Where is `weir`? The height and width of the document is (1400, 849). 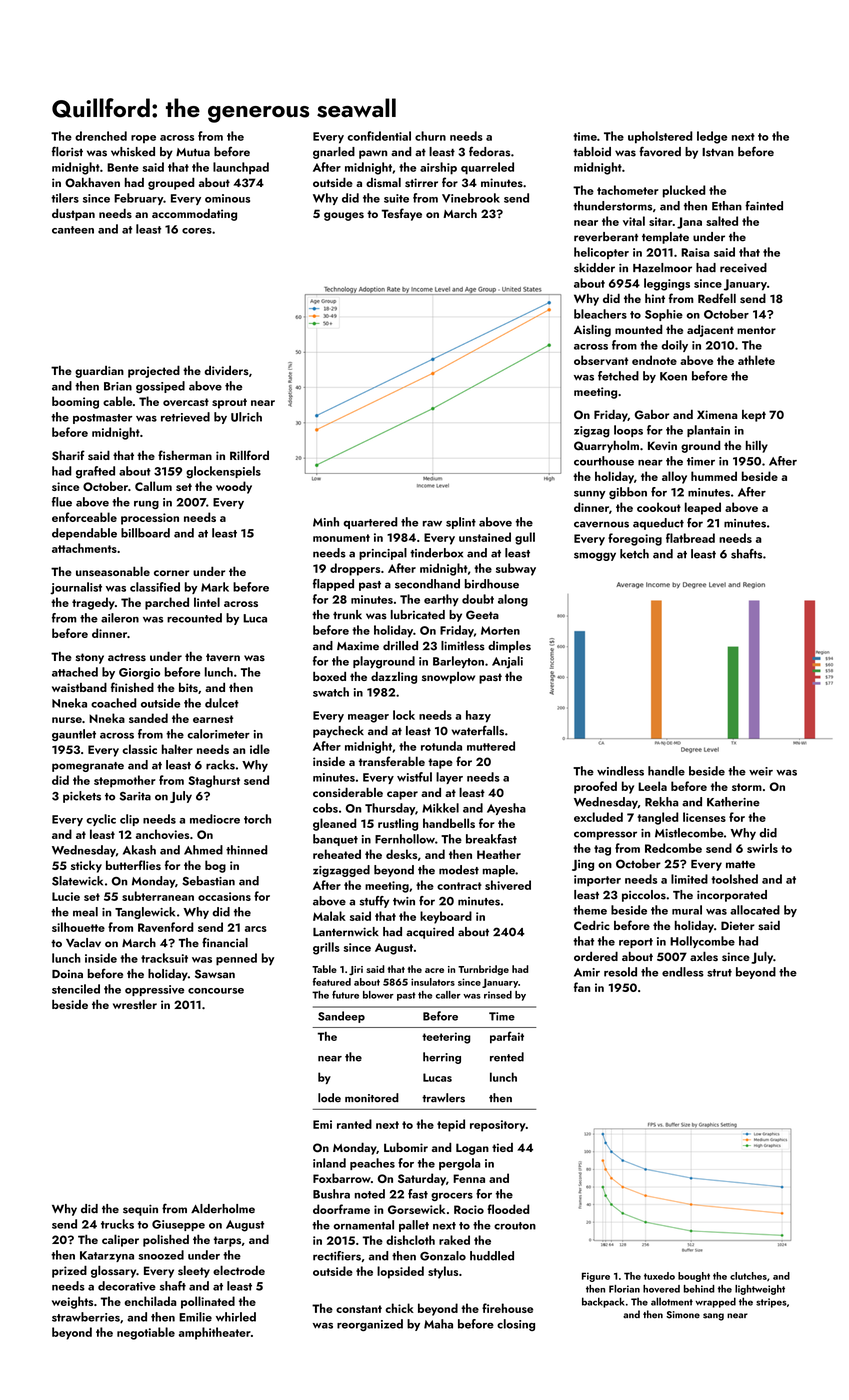
weir is located at coordinates (761, 771).
